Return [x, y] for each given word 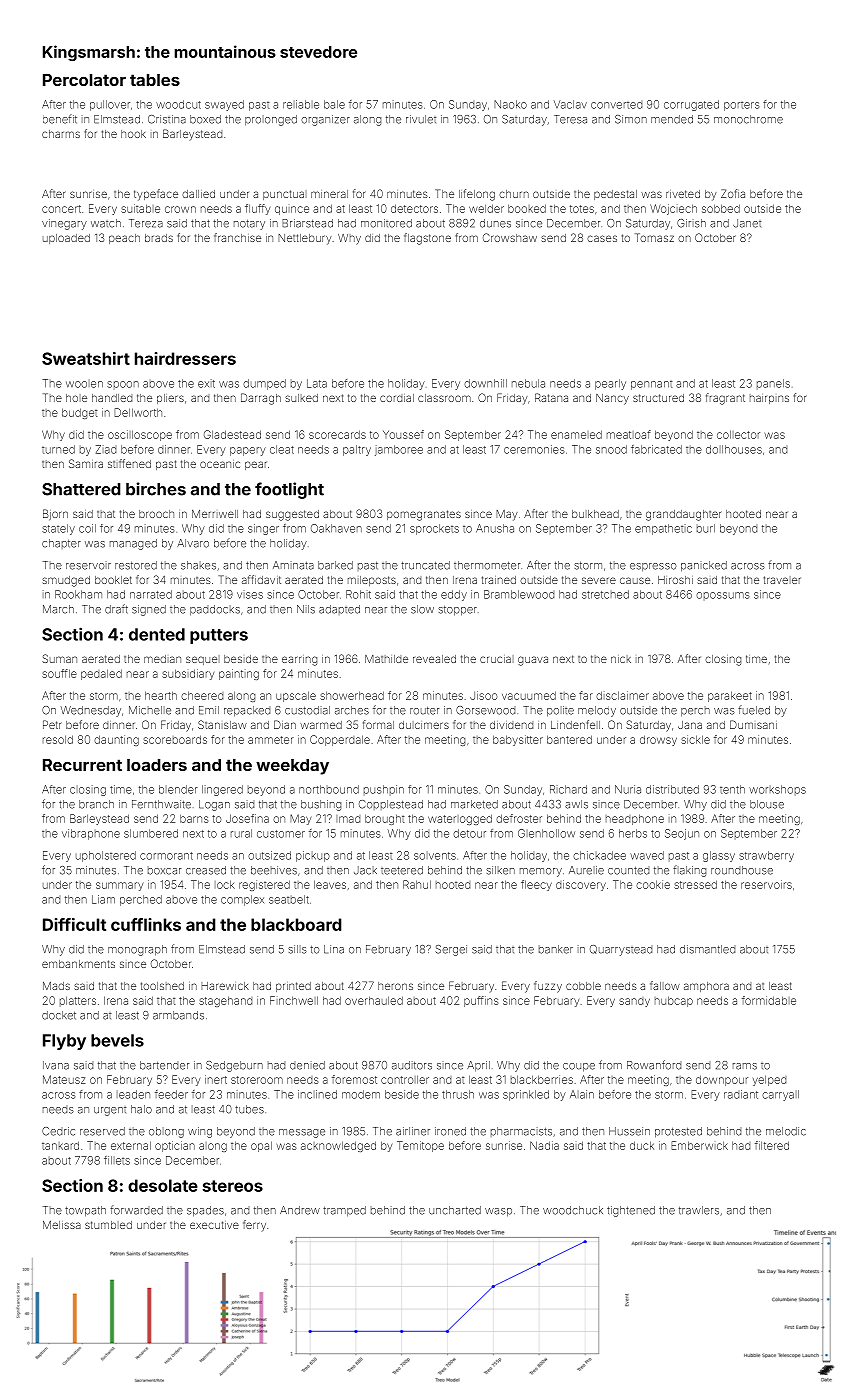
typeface [156, 195]
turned [58, 449]
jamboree [399, 450]
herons [395, 986]
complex [242, 900]
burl [706, 528]
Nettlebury [305, 239]
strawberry [766, 856]
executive [214, 1225]
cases [602, 238]
